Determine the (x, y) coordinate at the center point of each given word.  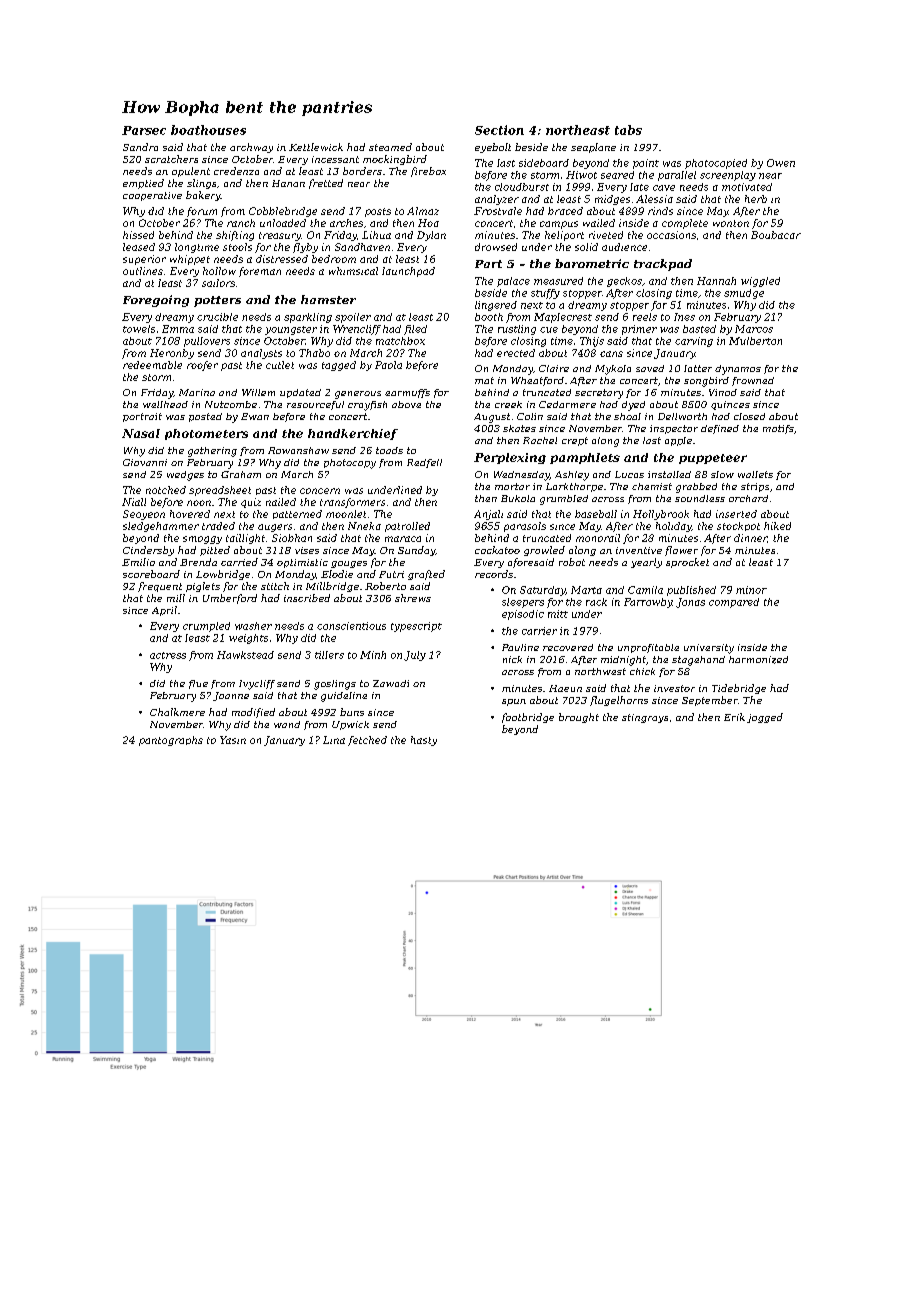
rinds (660, 211)
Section (499, 130)
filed (415, 330)
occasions (671, 235)
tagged (339, 366)
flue (198, 684)
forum (202, 212)
